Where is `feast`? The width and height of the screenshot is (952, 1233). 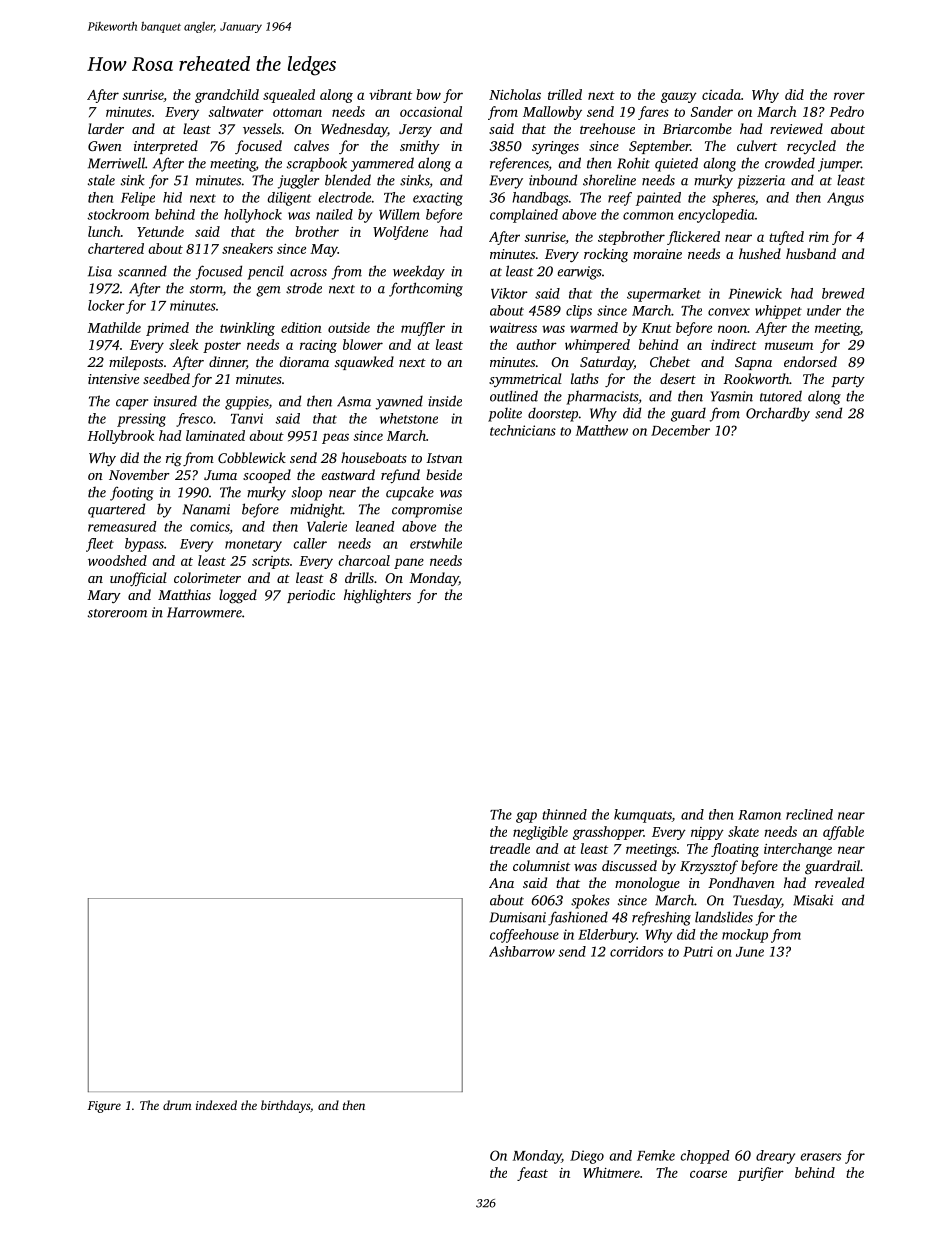
feast is located at coordinates (532, 1174).
